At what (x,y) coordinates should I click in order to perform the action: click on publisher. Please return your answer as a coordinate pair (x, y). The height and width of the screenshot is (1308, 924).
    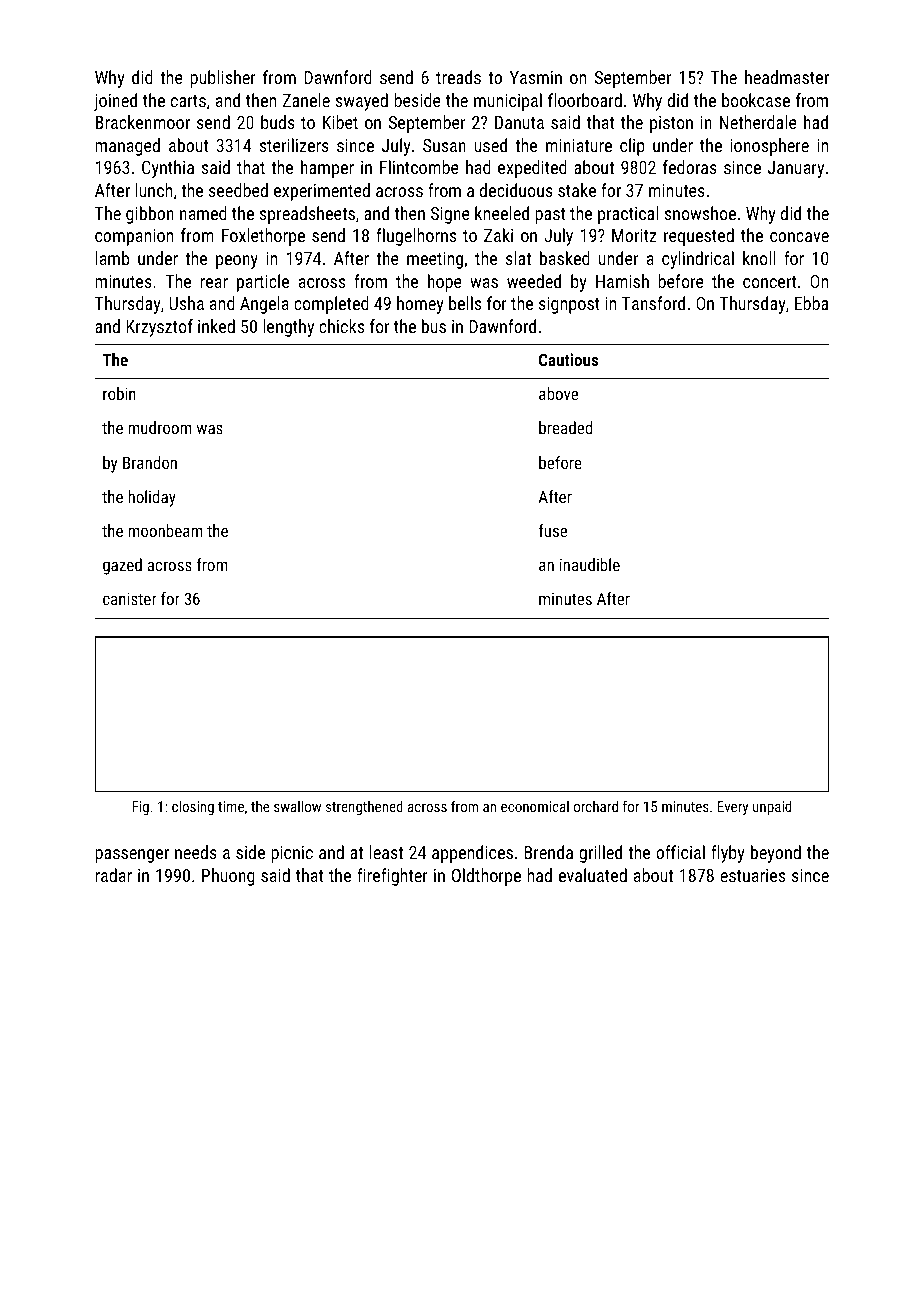
    Looking at the image, I should click on (223, 79).
